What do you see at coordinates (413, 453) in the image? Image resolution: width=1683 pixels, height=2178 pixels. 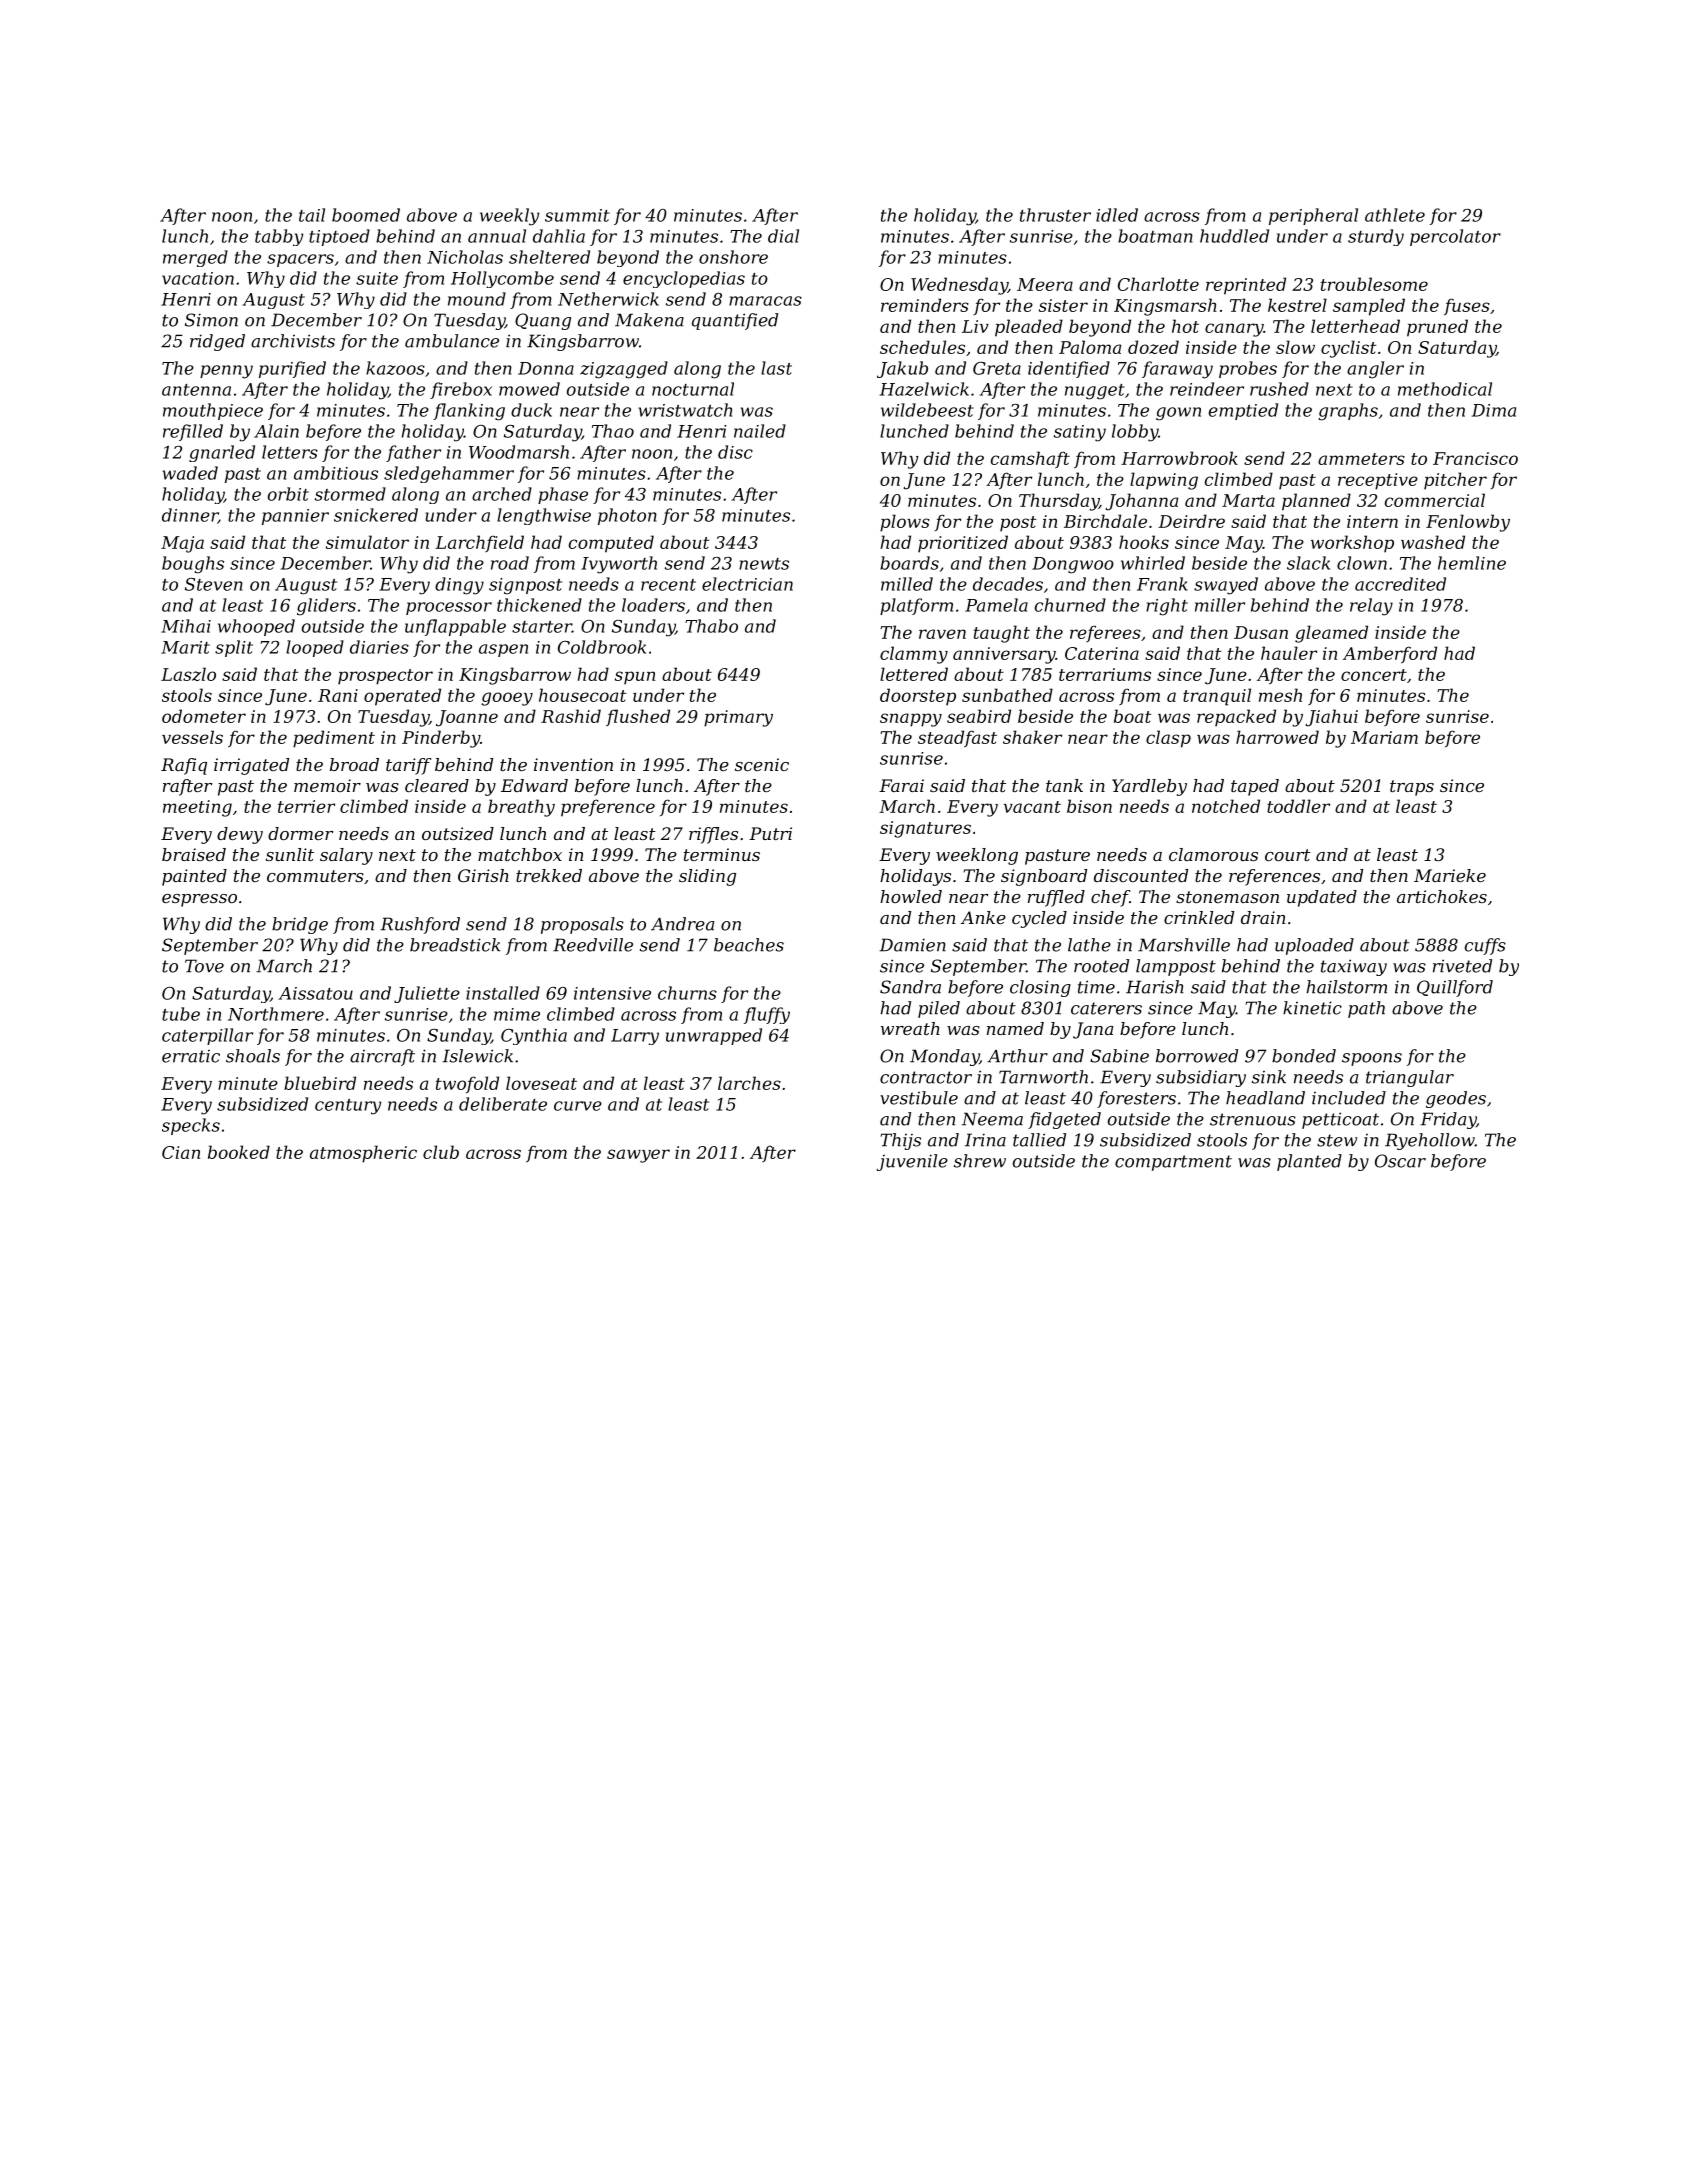 I see `father` at bounding box center [413, 453].
